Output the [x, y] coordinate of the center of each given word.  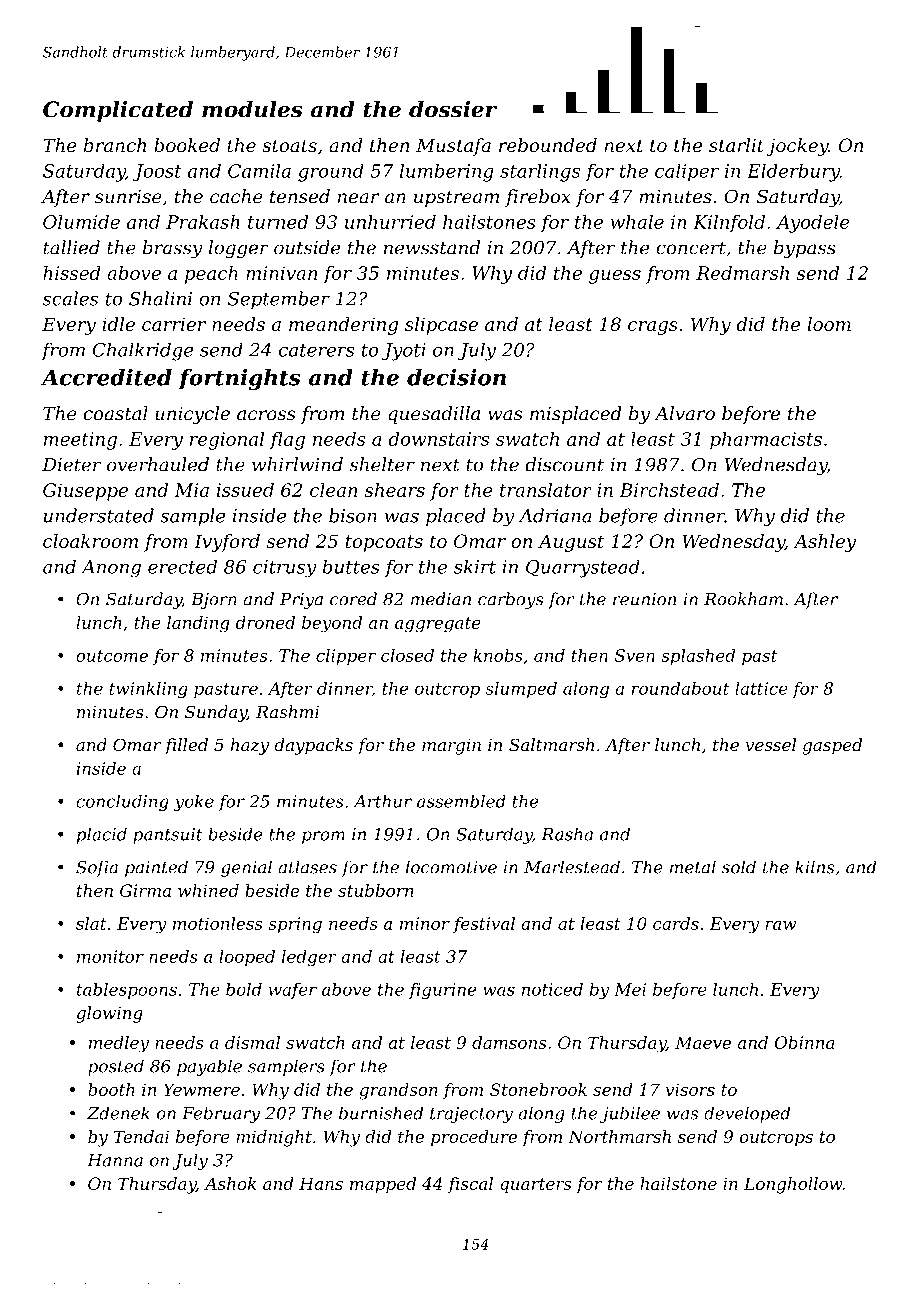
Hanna [115, 1160]
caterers [316, 350]
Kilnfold [729, 224]
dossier [453, 109]
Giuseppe [85, 492]
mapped [383, 1185]
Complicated [118, 111]
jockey [797, 147]
